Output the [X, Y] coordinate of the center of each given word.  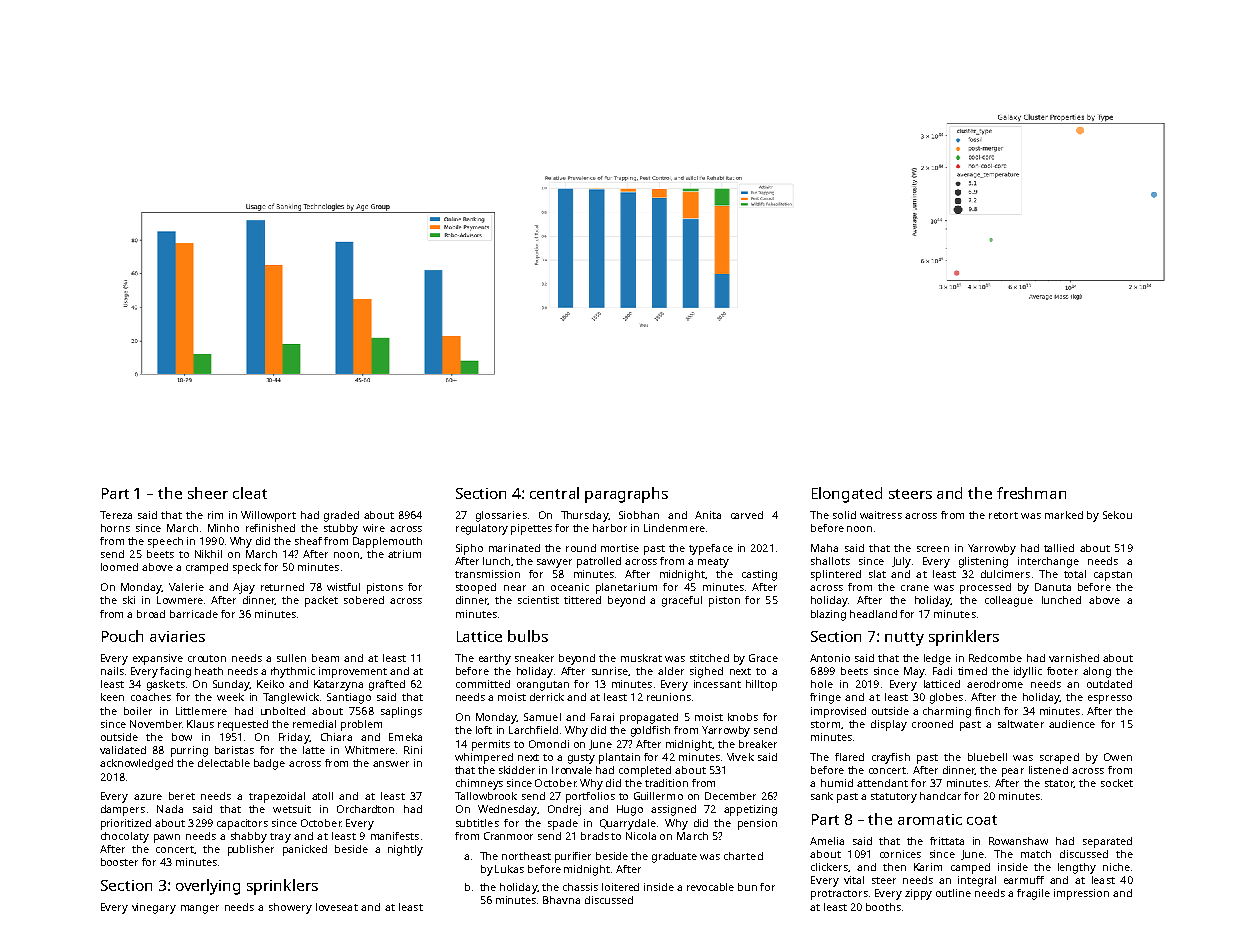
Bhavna [561, 900]
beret [182, 796]
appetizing [750, 810]
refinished [270, 528]
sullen [291, 658]
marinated [514, 548]
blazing [828, 615]
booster [119, 862]
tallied [1059, 548]
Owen [1118, 757]
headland [873, 614]
